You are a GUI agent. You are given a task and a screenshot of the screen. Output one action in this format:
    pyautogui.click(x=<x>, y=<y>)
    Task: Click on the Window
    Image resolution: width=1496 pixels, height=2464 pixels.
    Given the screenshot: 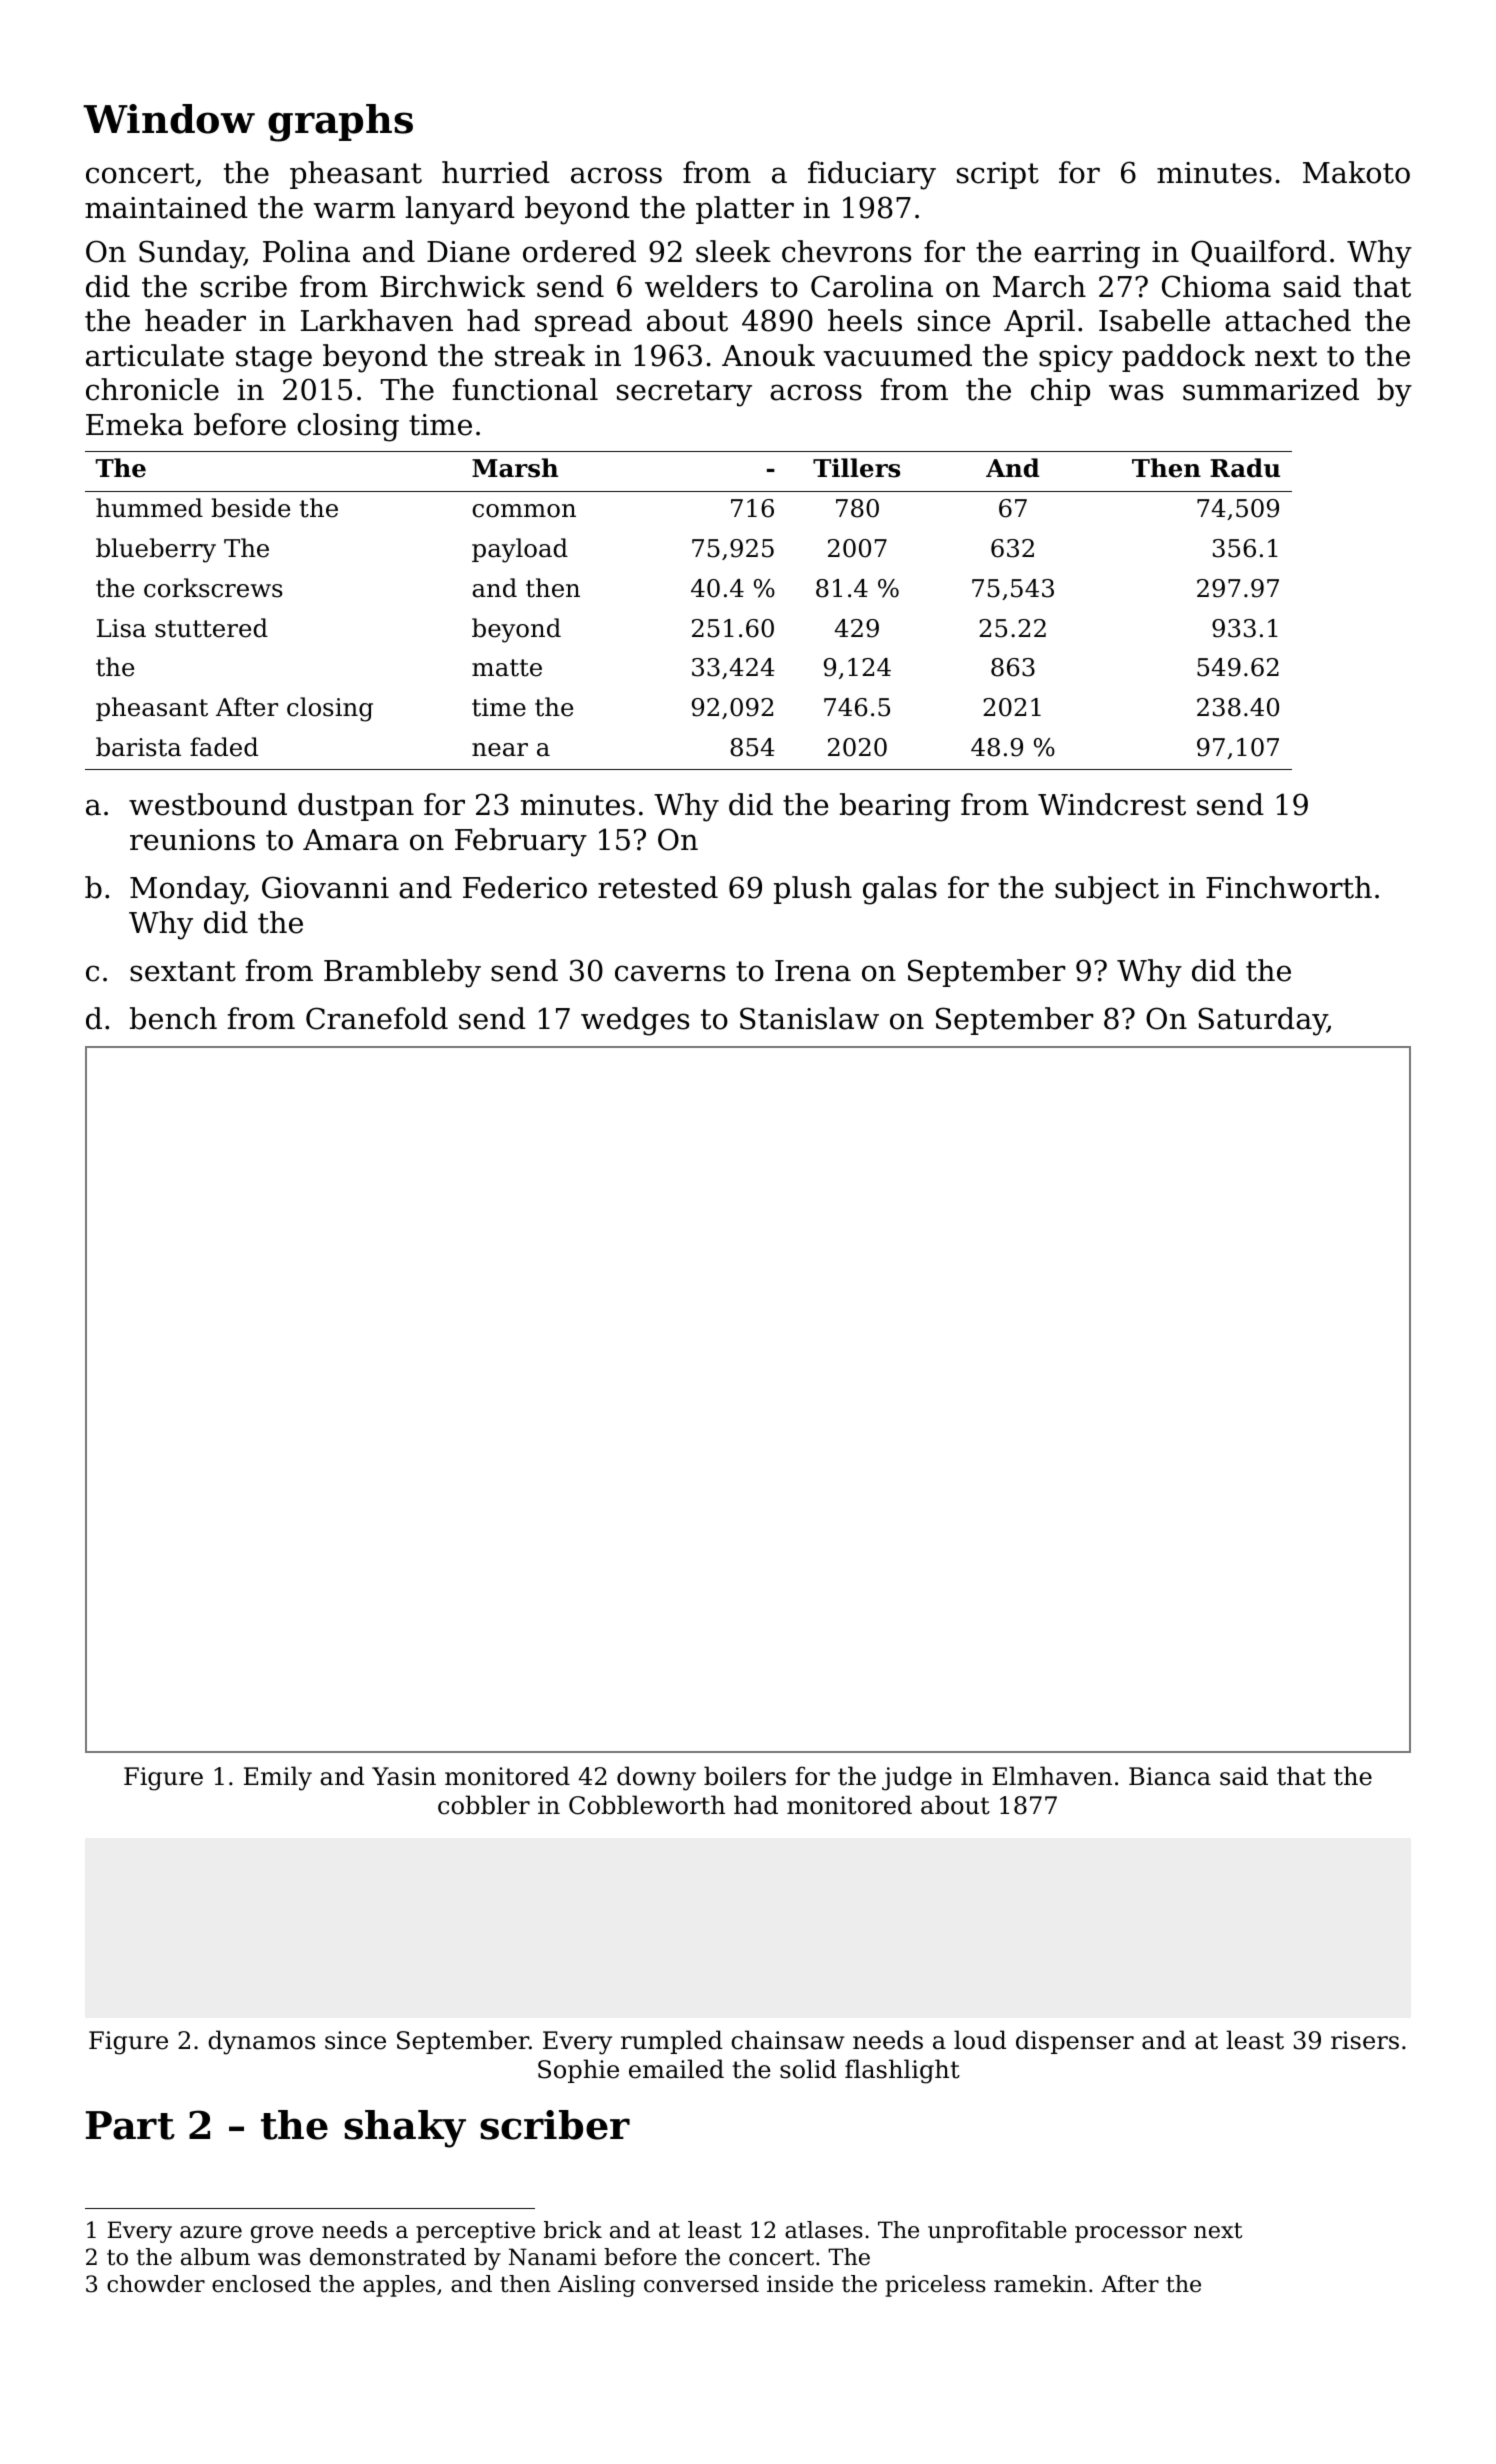 What is the action you would take?
    pyautogui.click(x=169, y=119)
